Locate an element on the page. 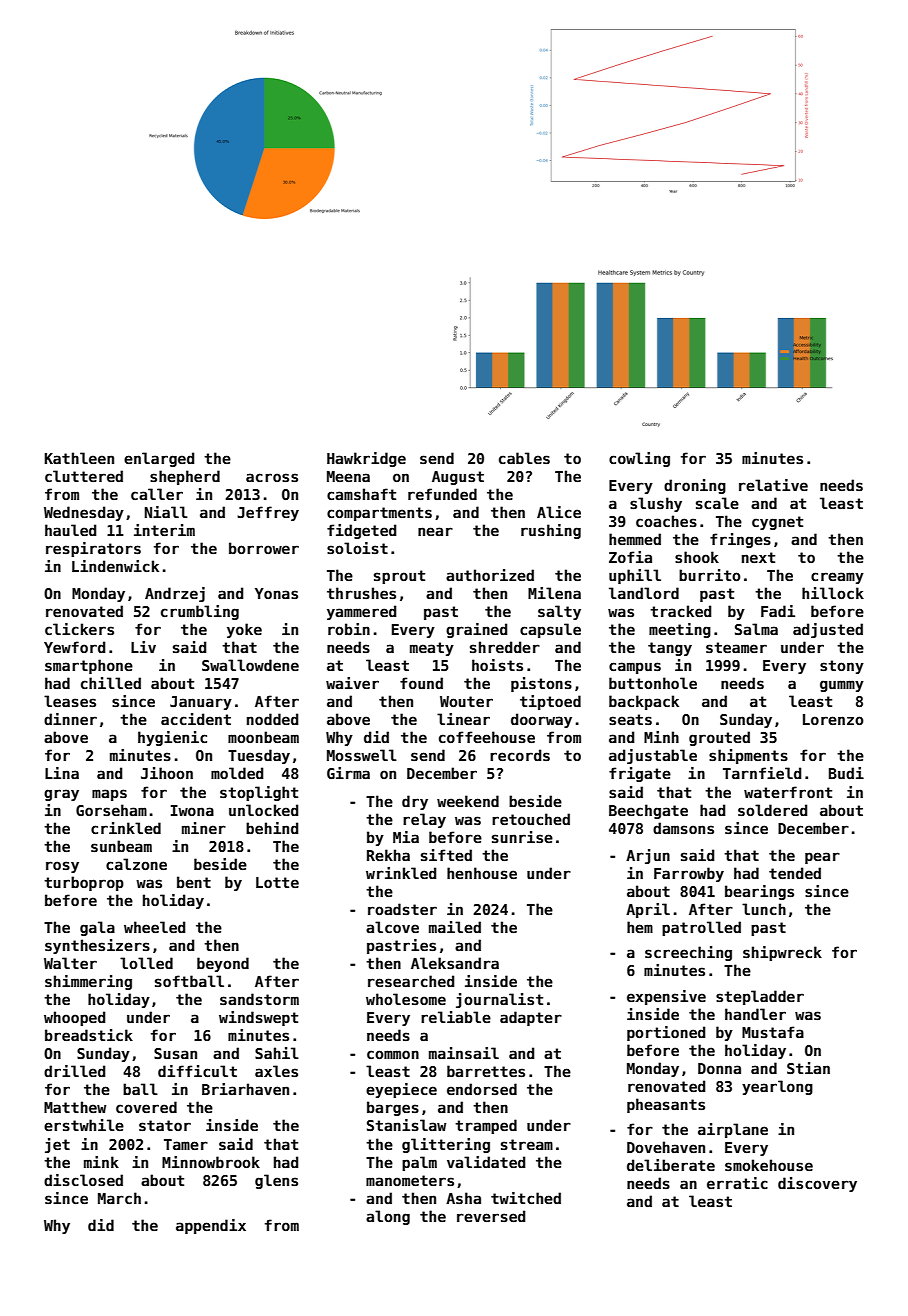  buttonhole is located at coordinates (653, 683).
